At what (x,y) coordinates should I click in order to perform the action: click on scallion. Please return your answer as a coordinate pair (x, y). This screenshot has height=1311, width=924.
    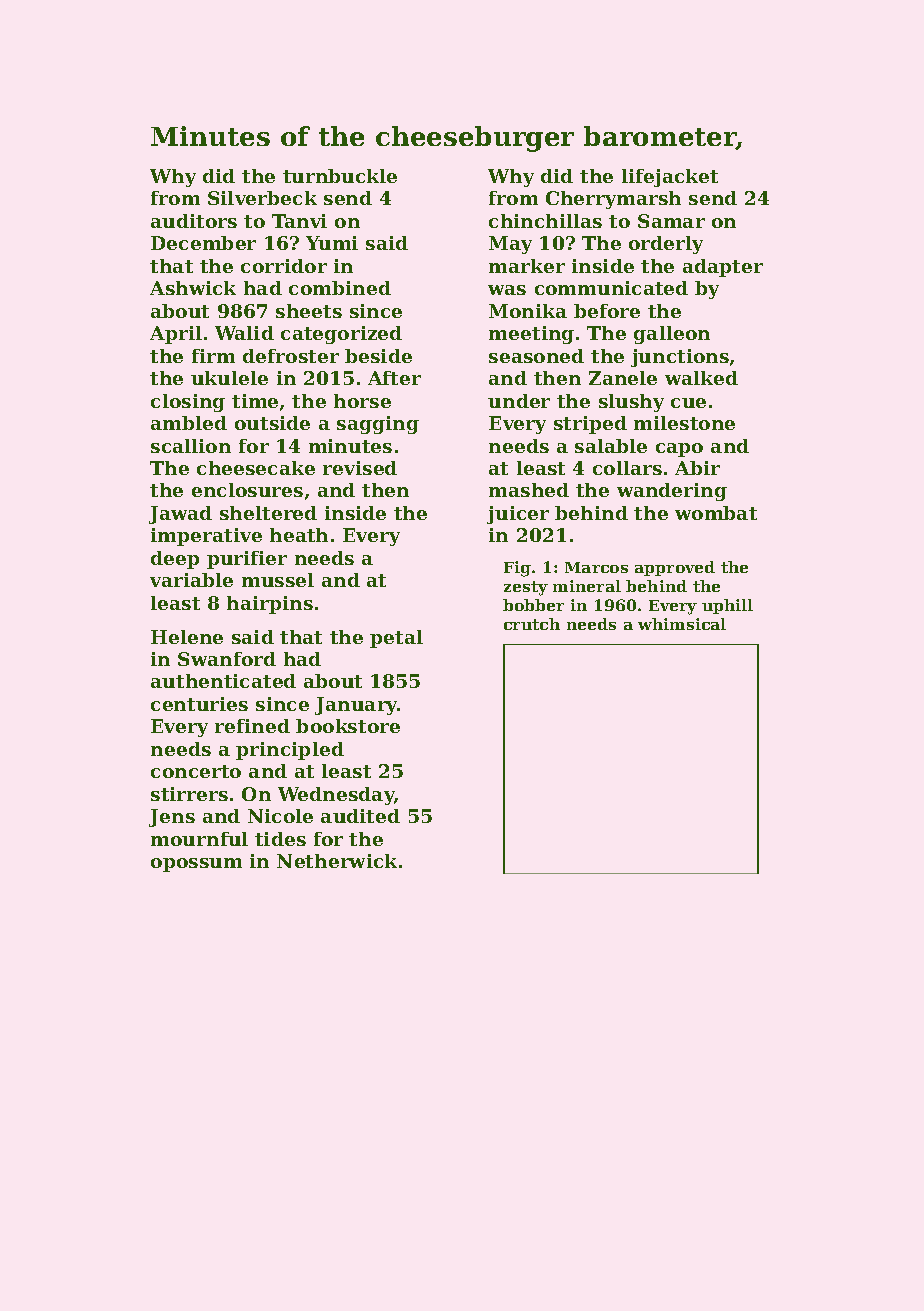
    Looking at the image, I should click on (191, 446).
